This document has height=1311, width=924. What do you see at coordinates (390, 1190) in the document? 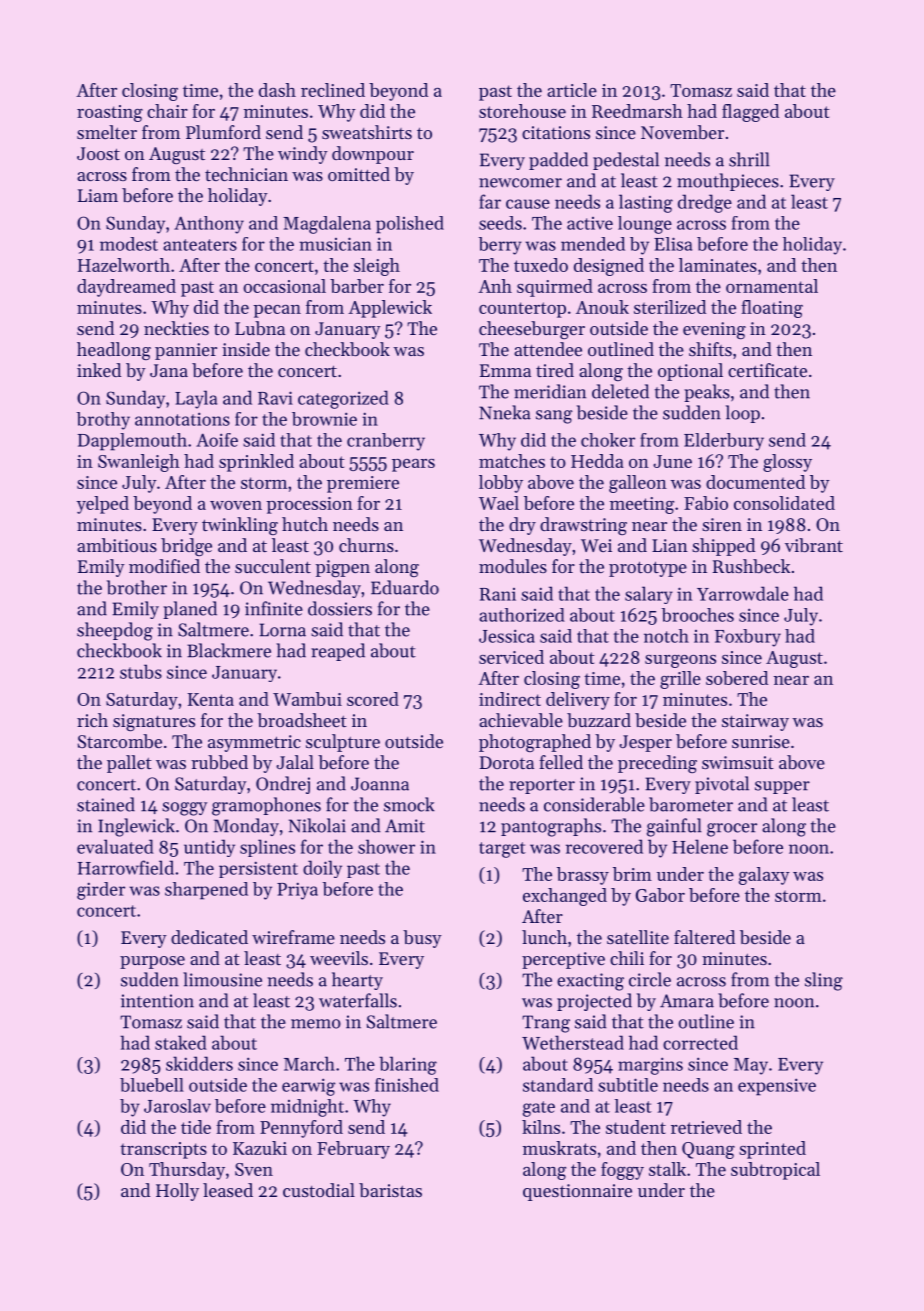
I see `baristas` at bounding box center [390, 1190].
